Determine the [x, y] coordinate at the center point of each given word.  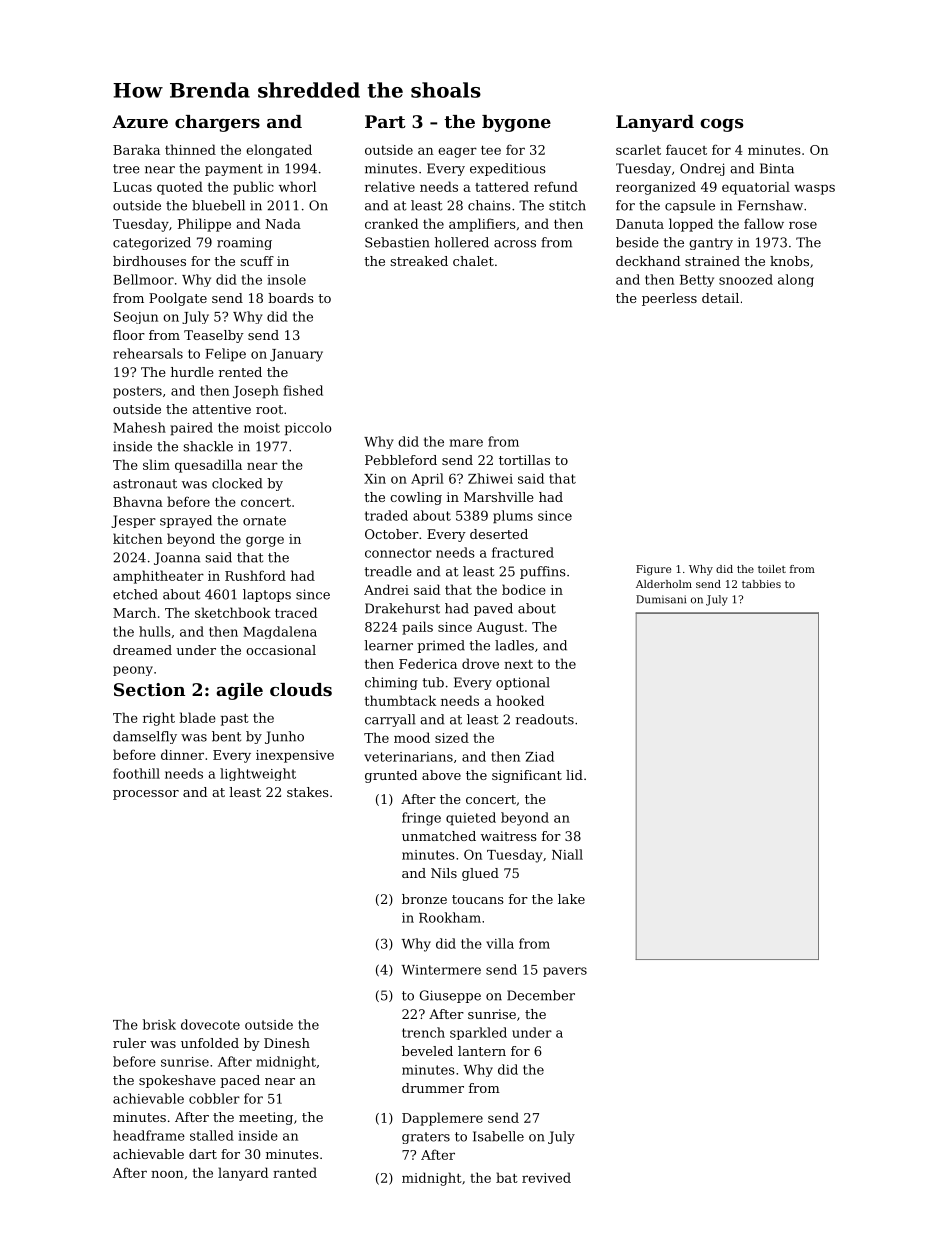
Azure [140, 121]
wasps [814, 189]
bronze [424, 899]
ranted [295, 1172]
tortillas [524, 460]
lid [574, 775]
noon [167, 1174]
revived [546, 1177]
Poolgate [178, 299]
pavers [565, 972]
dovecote [210, 1024]
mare [466, 443]
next [518, 664]
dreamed [142, 650]
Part [385, 121]
